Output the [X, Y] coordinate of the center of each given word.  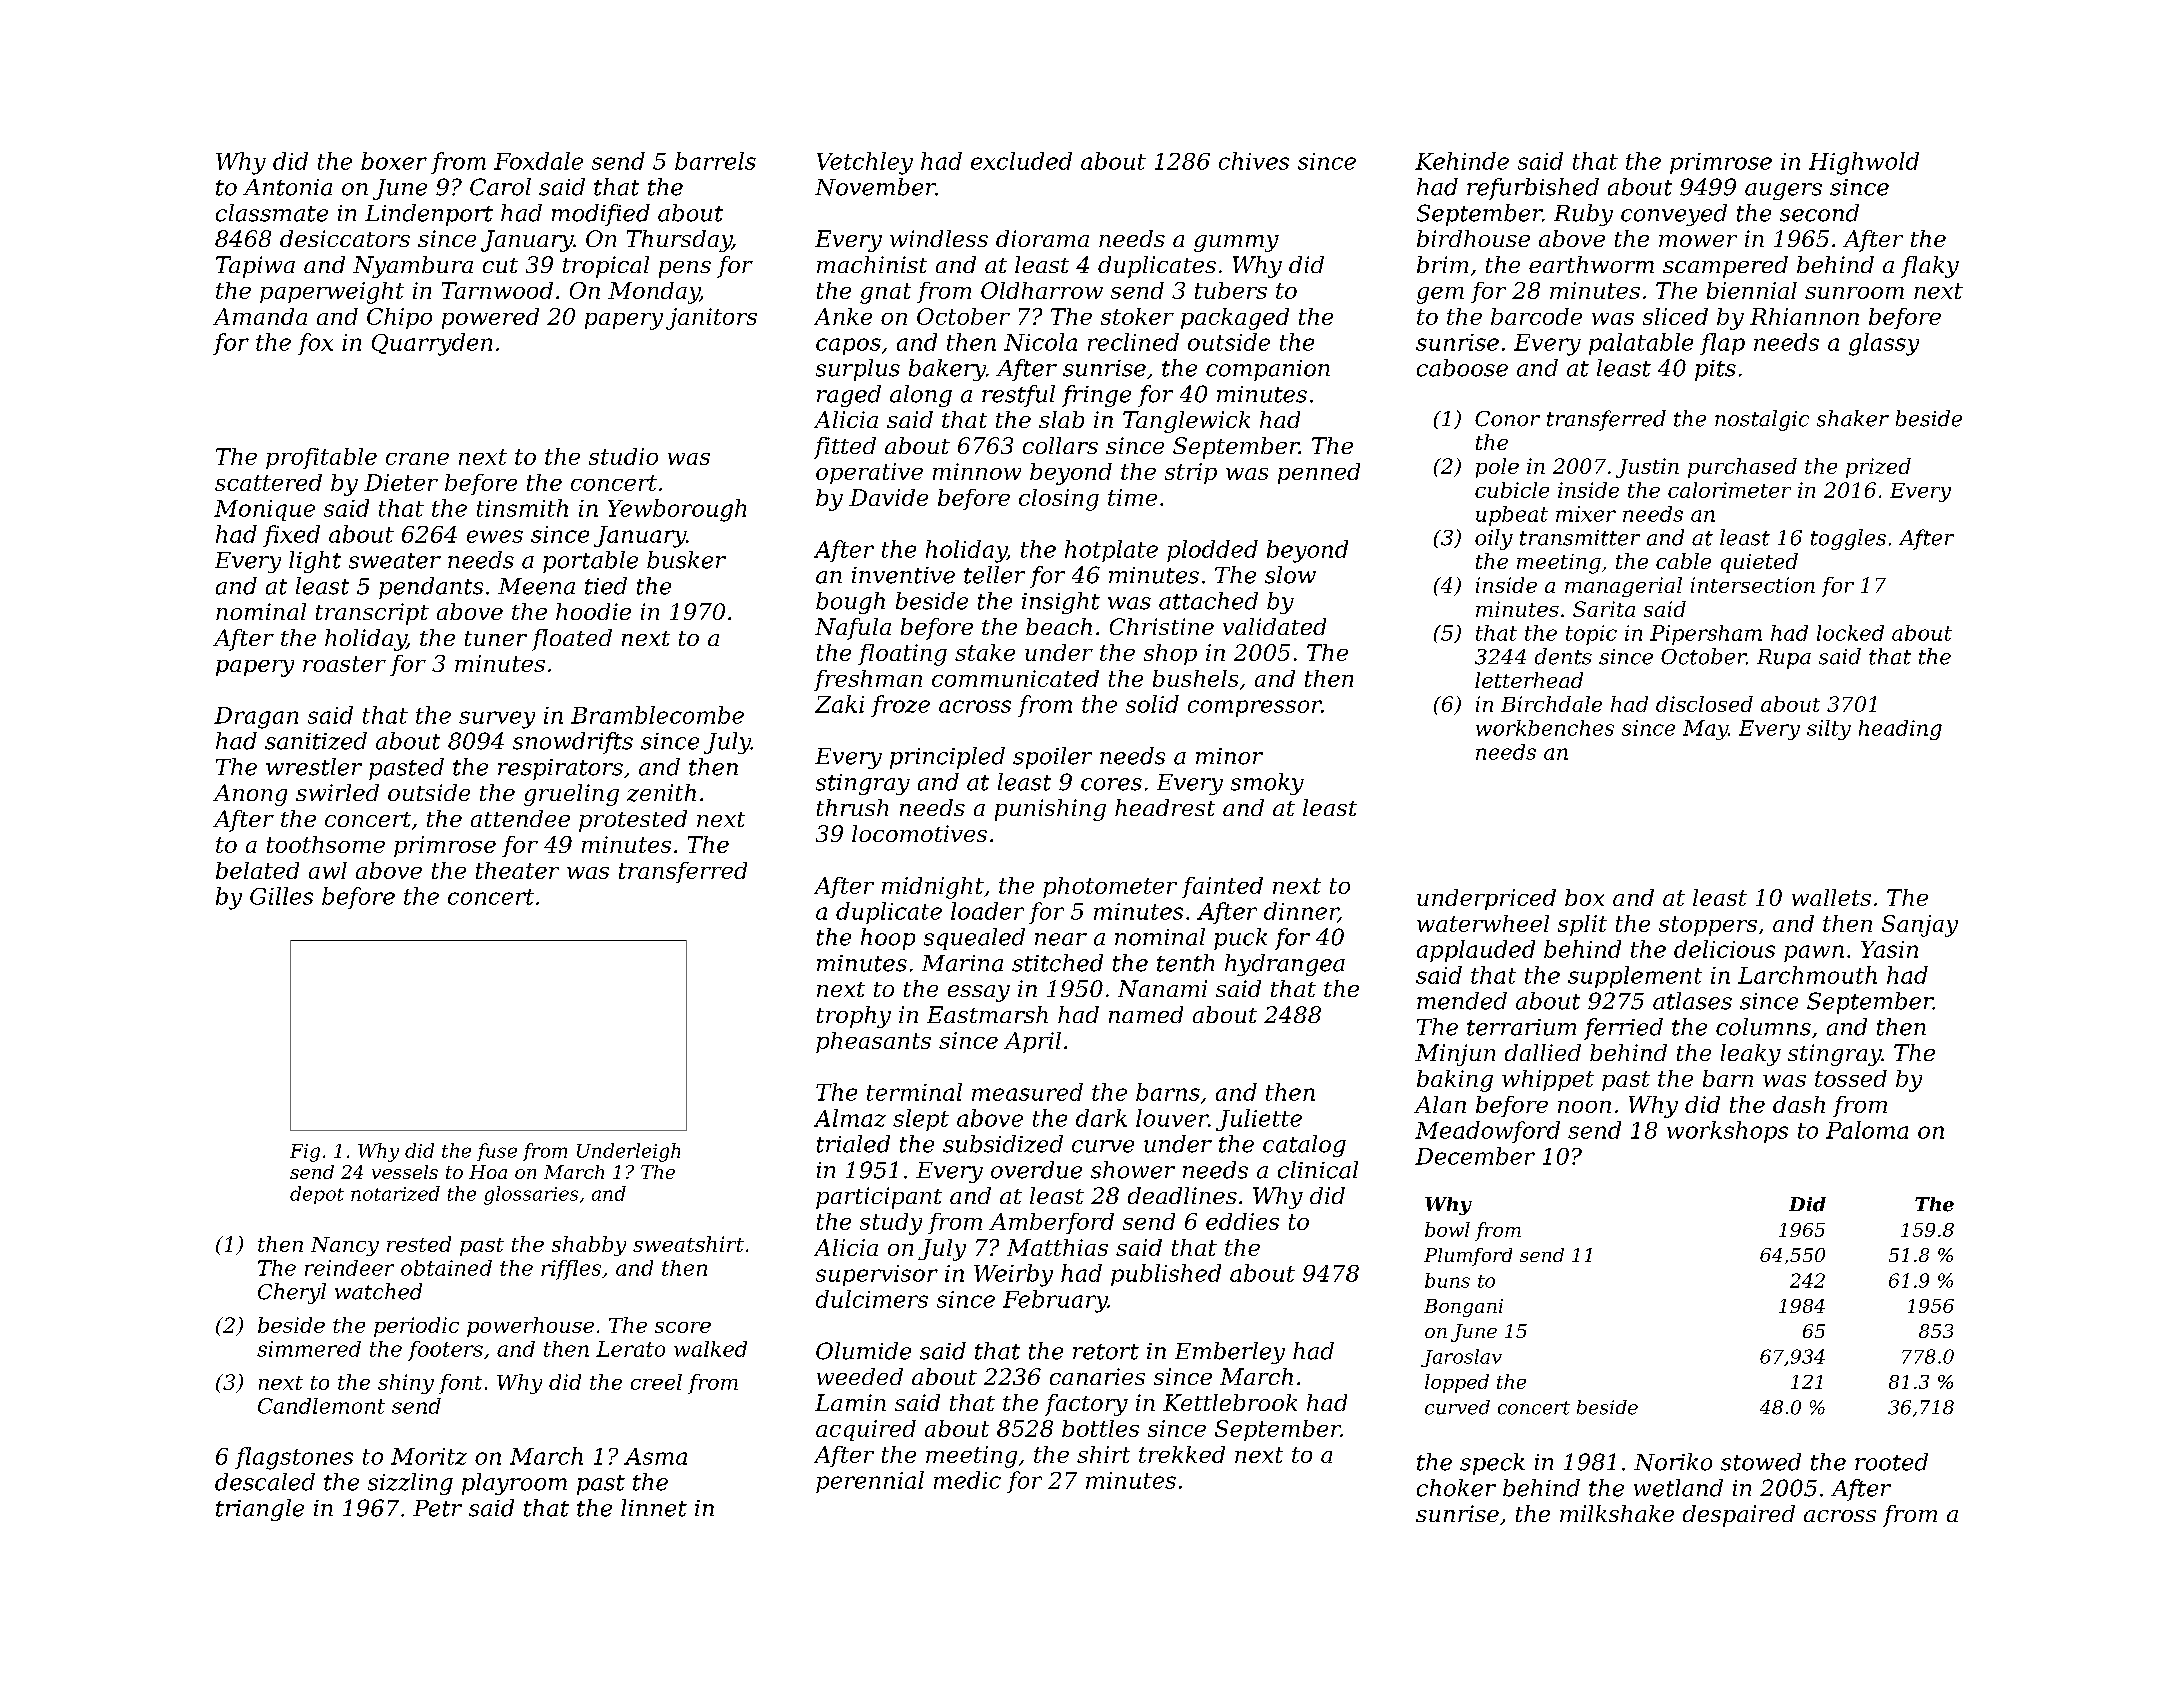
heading [1900, 730]
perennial [870, 1482]
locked [1850, 633]
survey [497, 720]
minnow [977, 471]
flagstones [294, 1458]
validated [1274, 626]
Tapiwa [255, 267]
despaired [1739, 1516]
